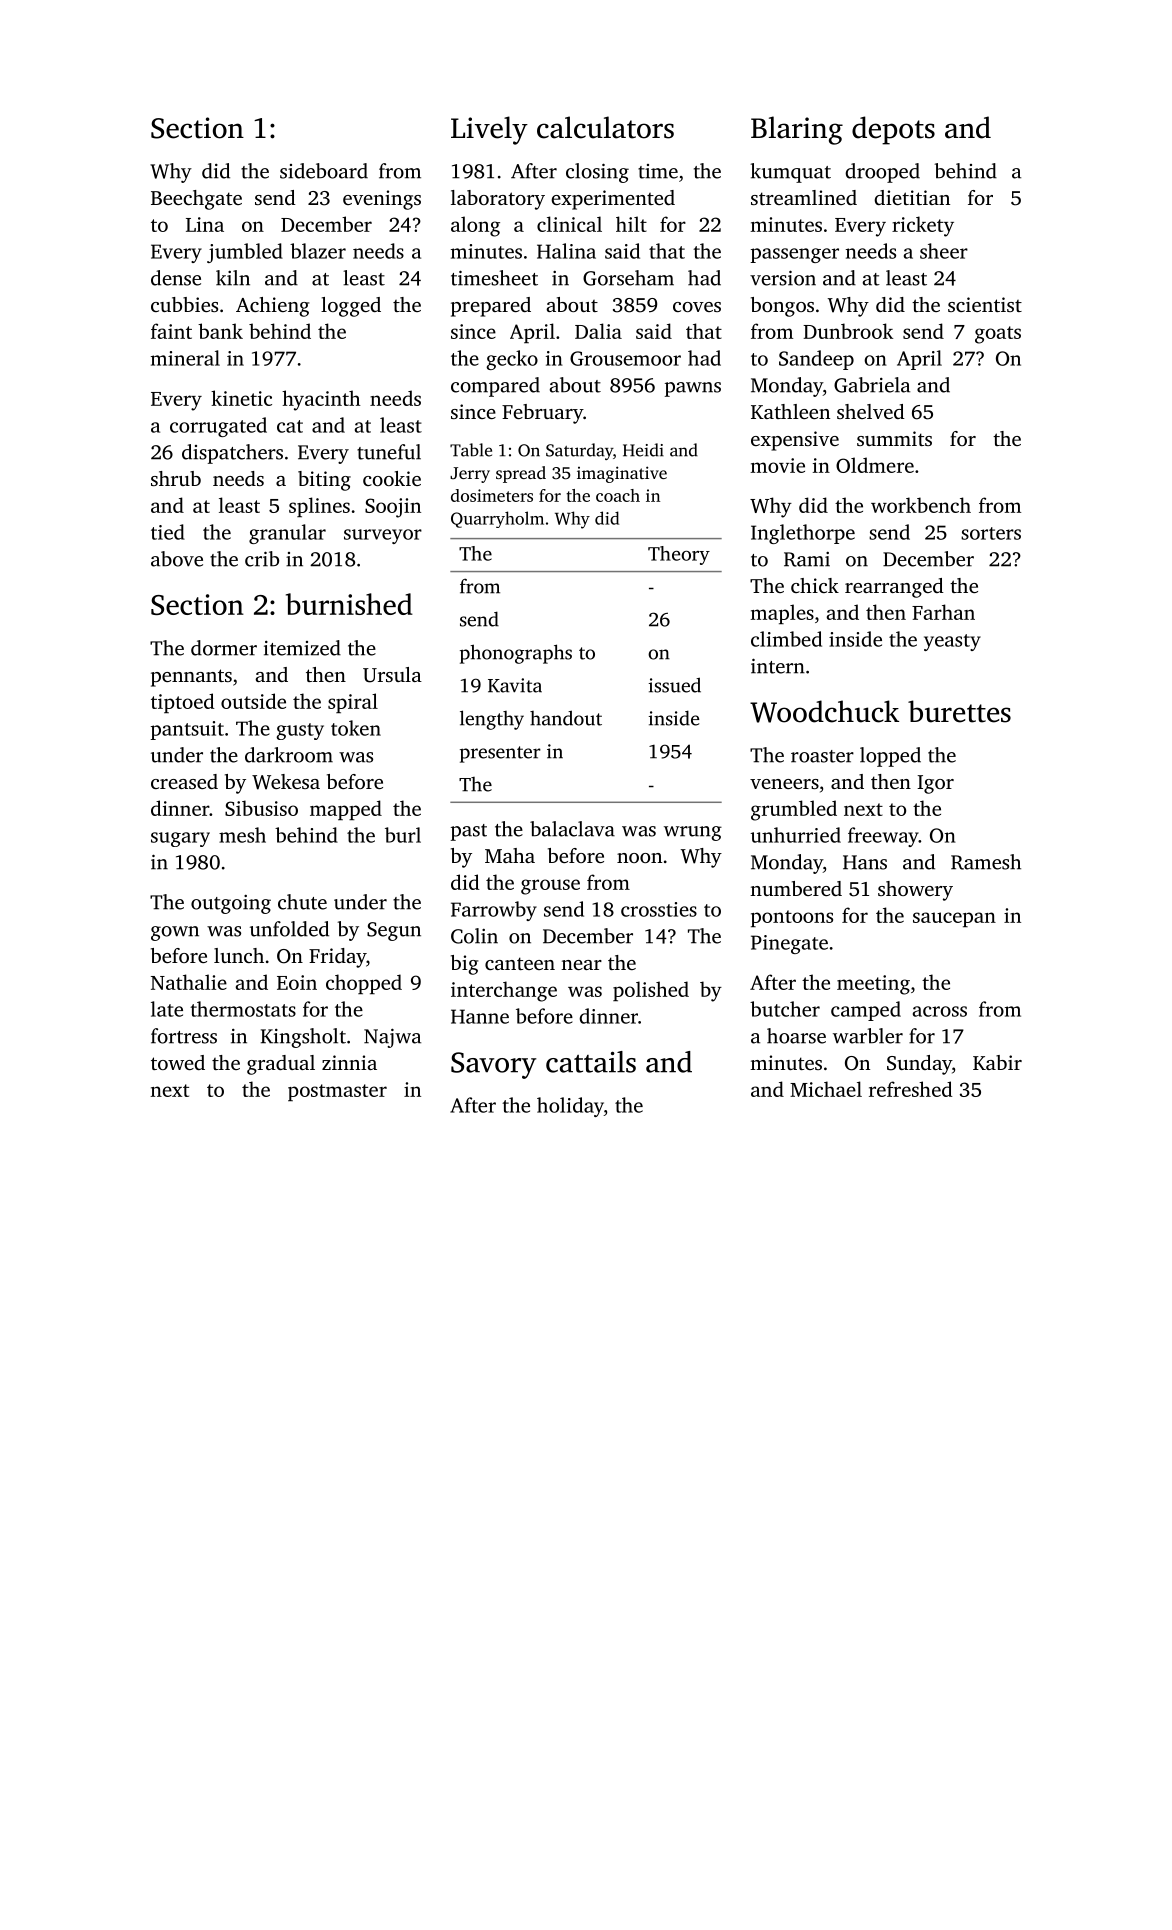  I want to click on Blaring, so click(797, 130).
